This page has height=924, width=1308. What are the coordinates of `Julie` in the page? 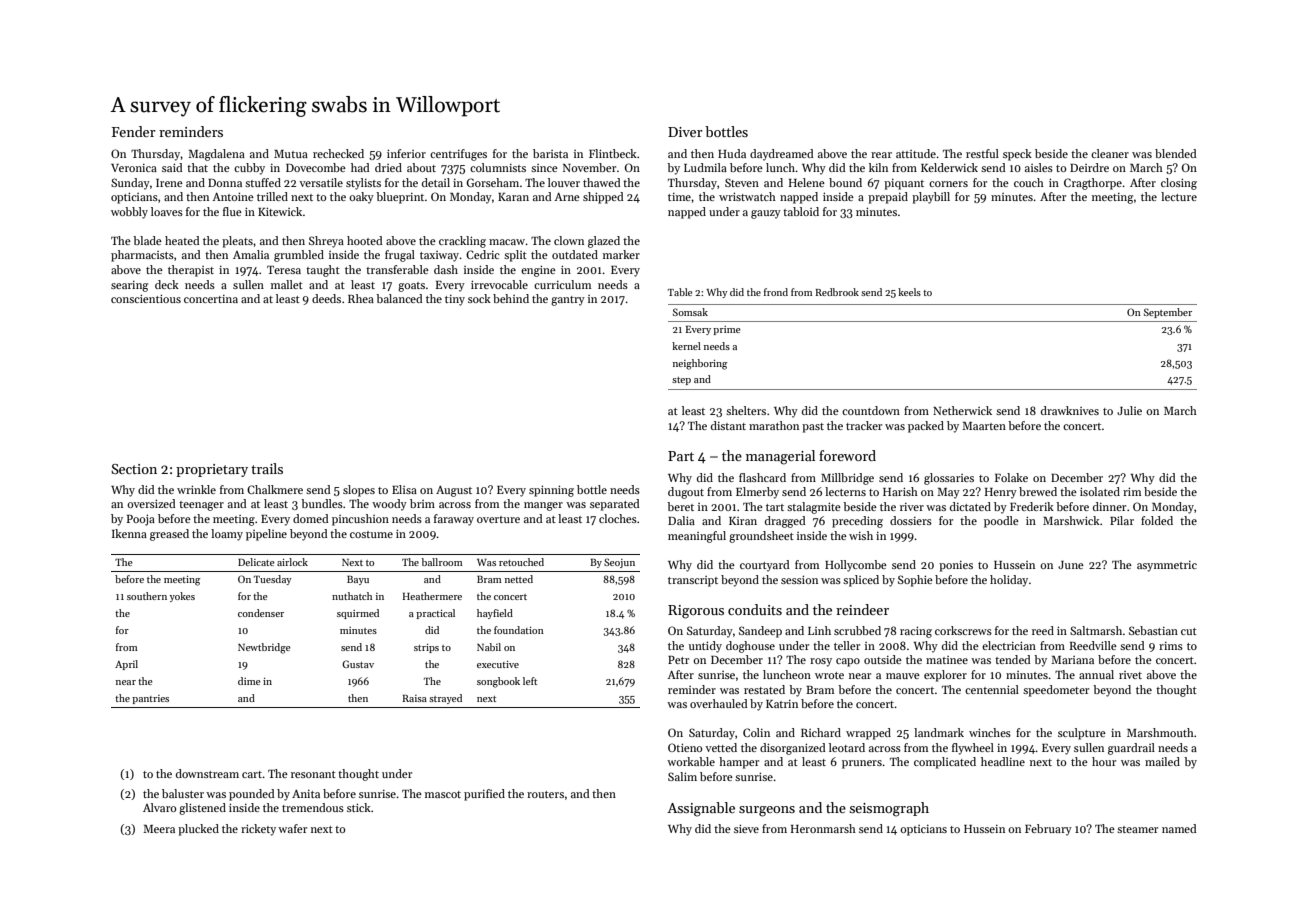 It's located at (1129, 410).
